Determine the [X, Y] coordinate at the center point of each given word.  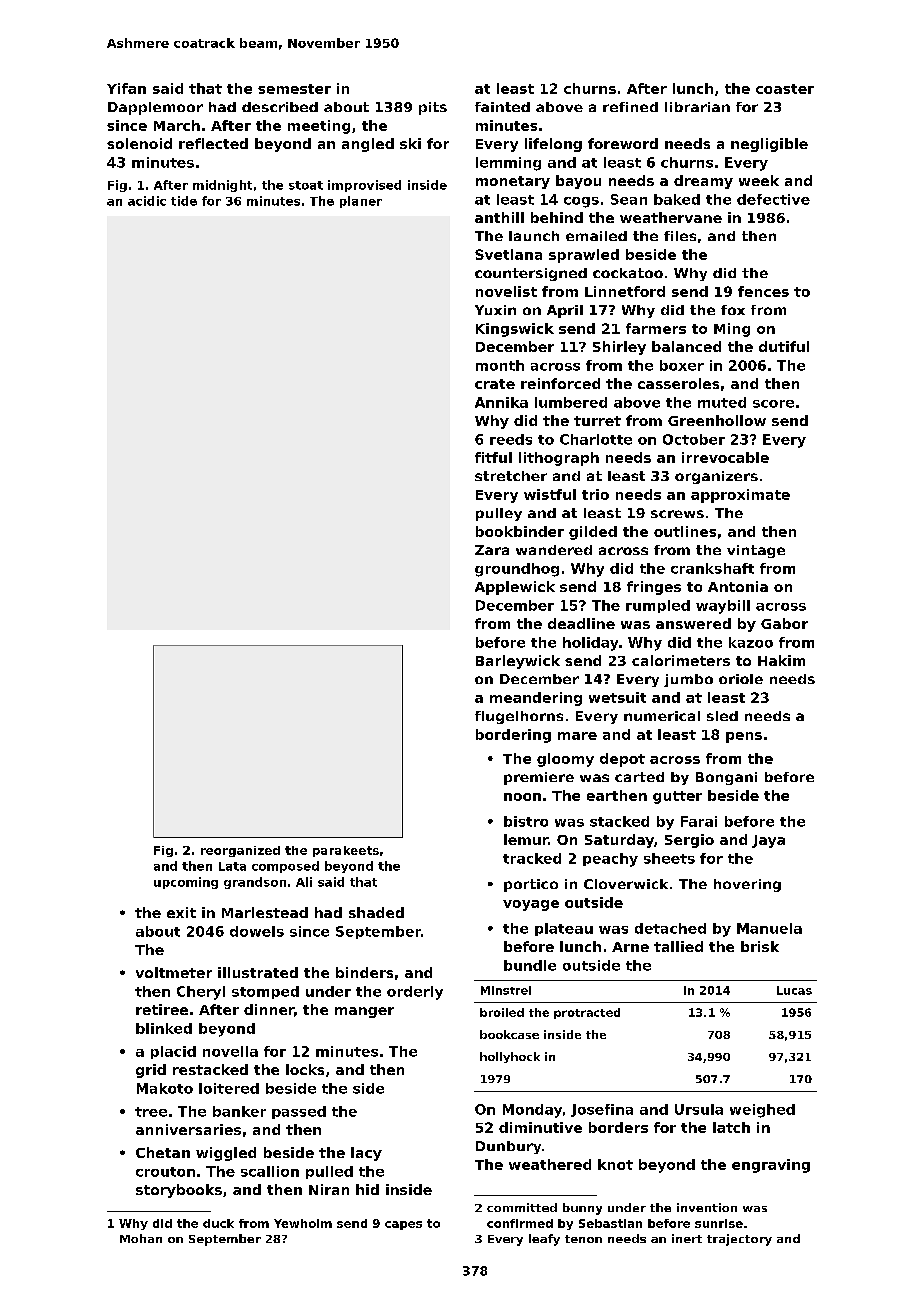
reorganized [240, 851]
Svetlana [508, 254]
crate [495, 384]
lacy [366, 1154]
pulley [499, 514]
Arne [630, 947]
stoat [306, 185]
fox [733, 310]
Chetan [163, 1152]
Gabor [784, 623]
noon [522, 797]
